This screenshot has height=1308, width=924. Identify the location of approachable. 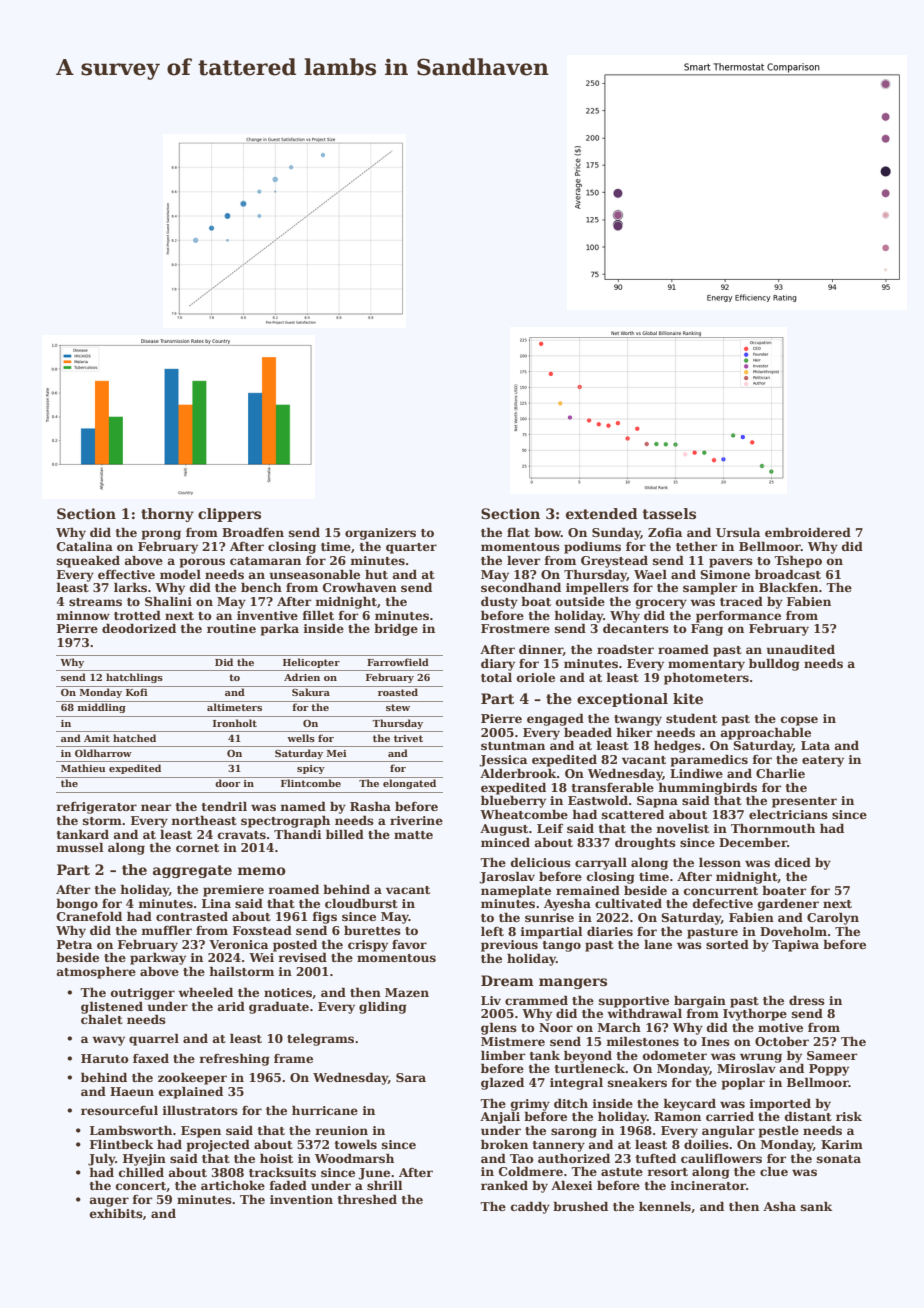
(766, 733).
